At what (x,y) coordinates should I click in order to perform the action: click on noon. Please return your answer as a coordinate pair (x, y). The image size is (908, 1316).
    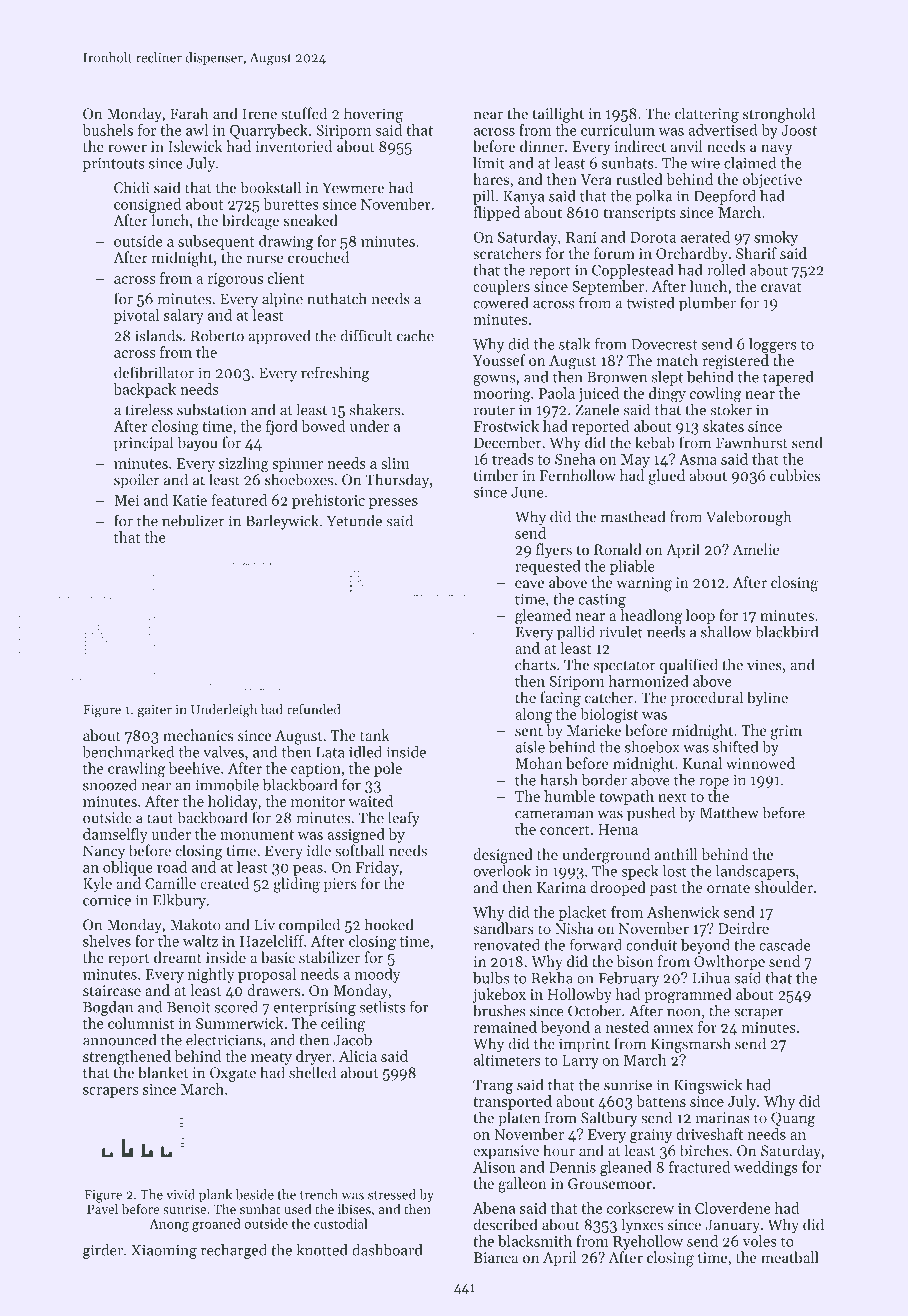
    Looking at the image, I should click on (684, 1012).
